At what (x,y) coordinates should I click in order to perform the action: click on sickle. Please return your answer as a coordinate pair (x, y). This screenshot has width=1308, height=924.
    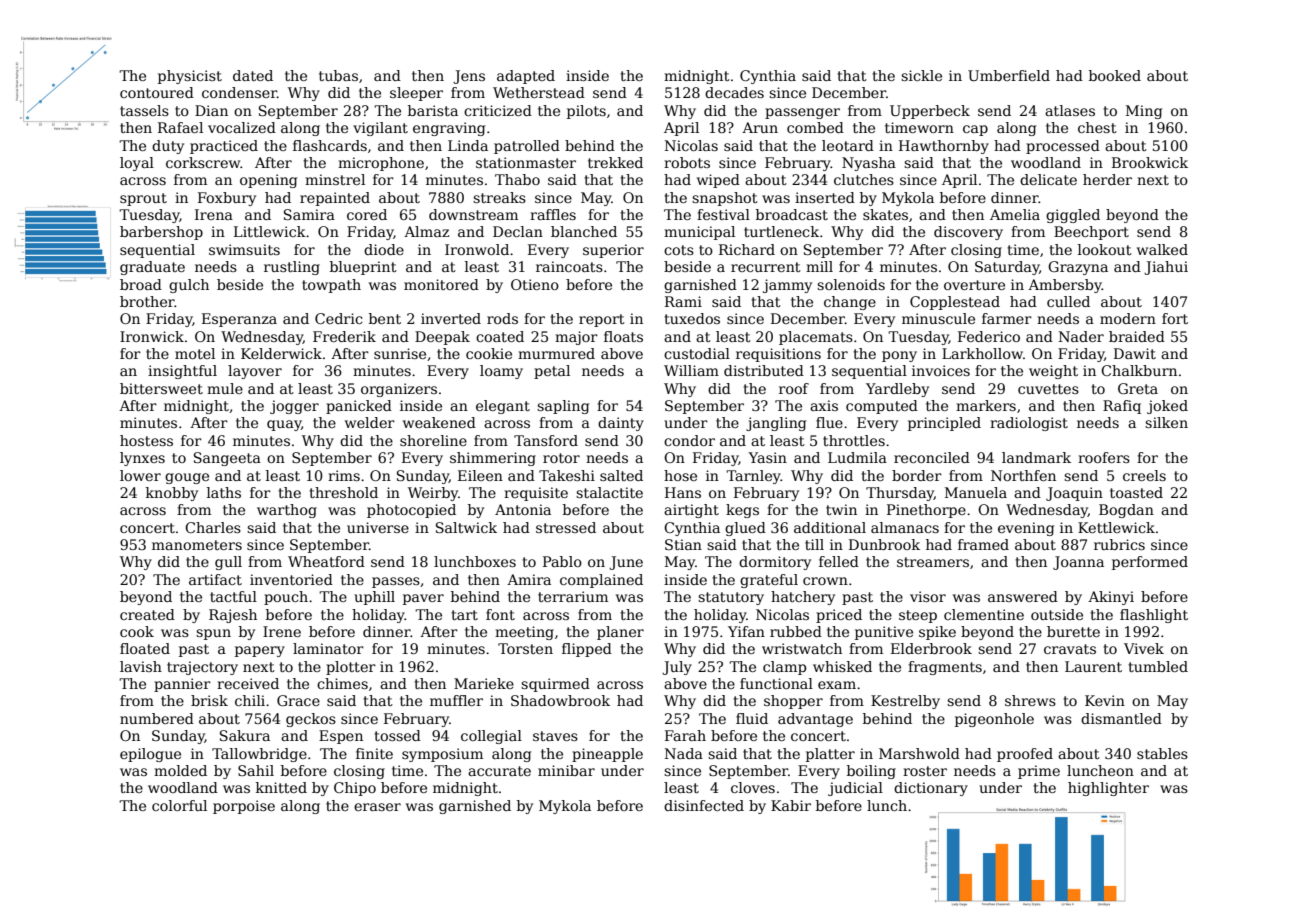
    Looking at the image, I should click on (921, 75).
